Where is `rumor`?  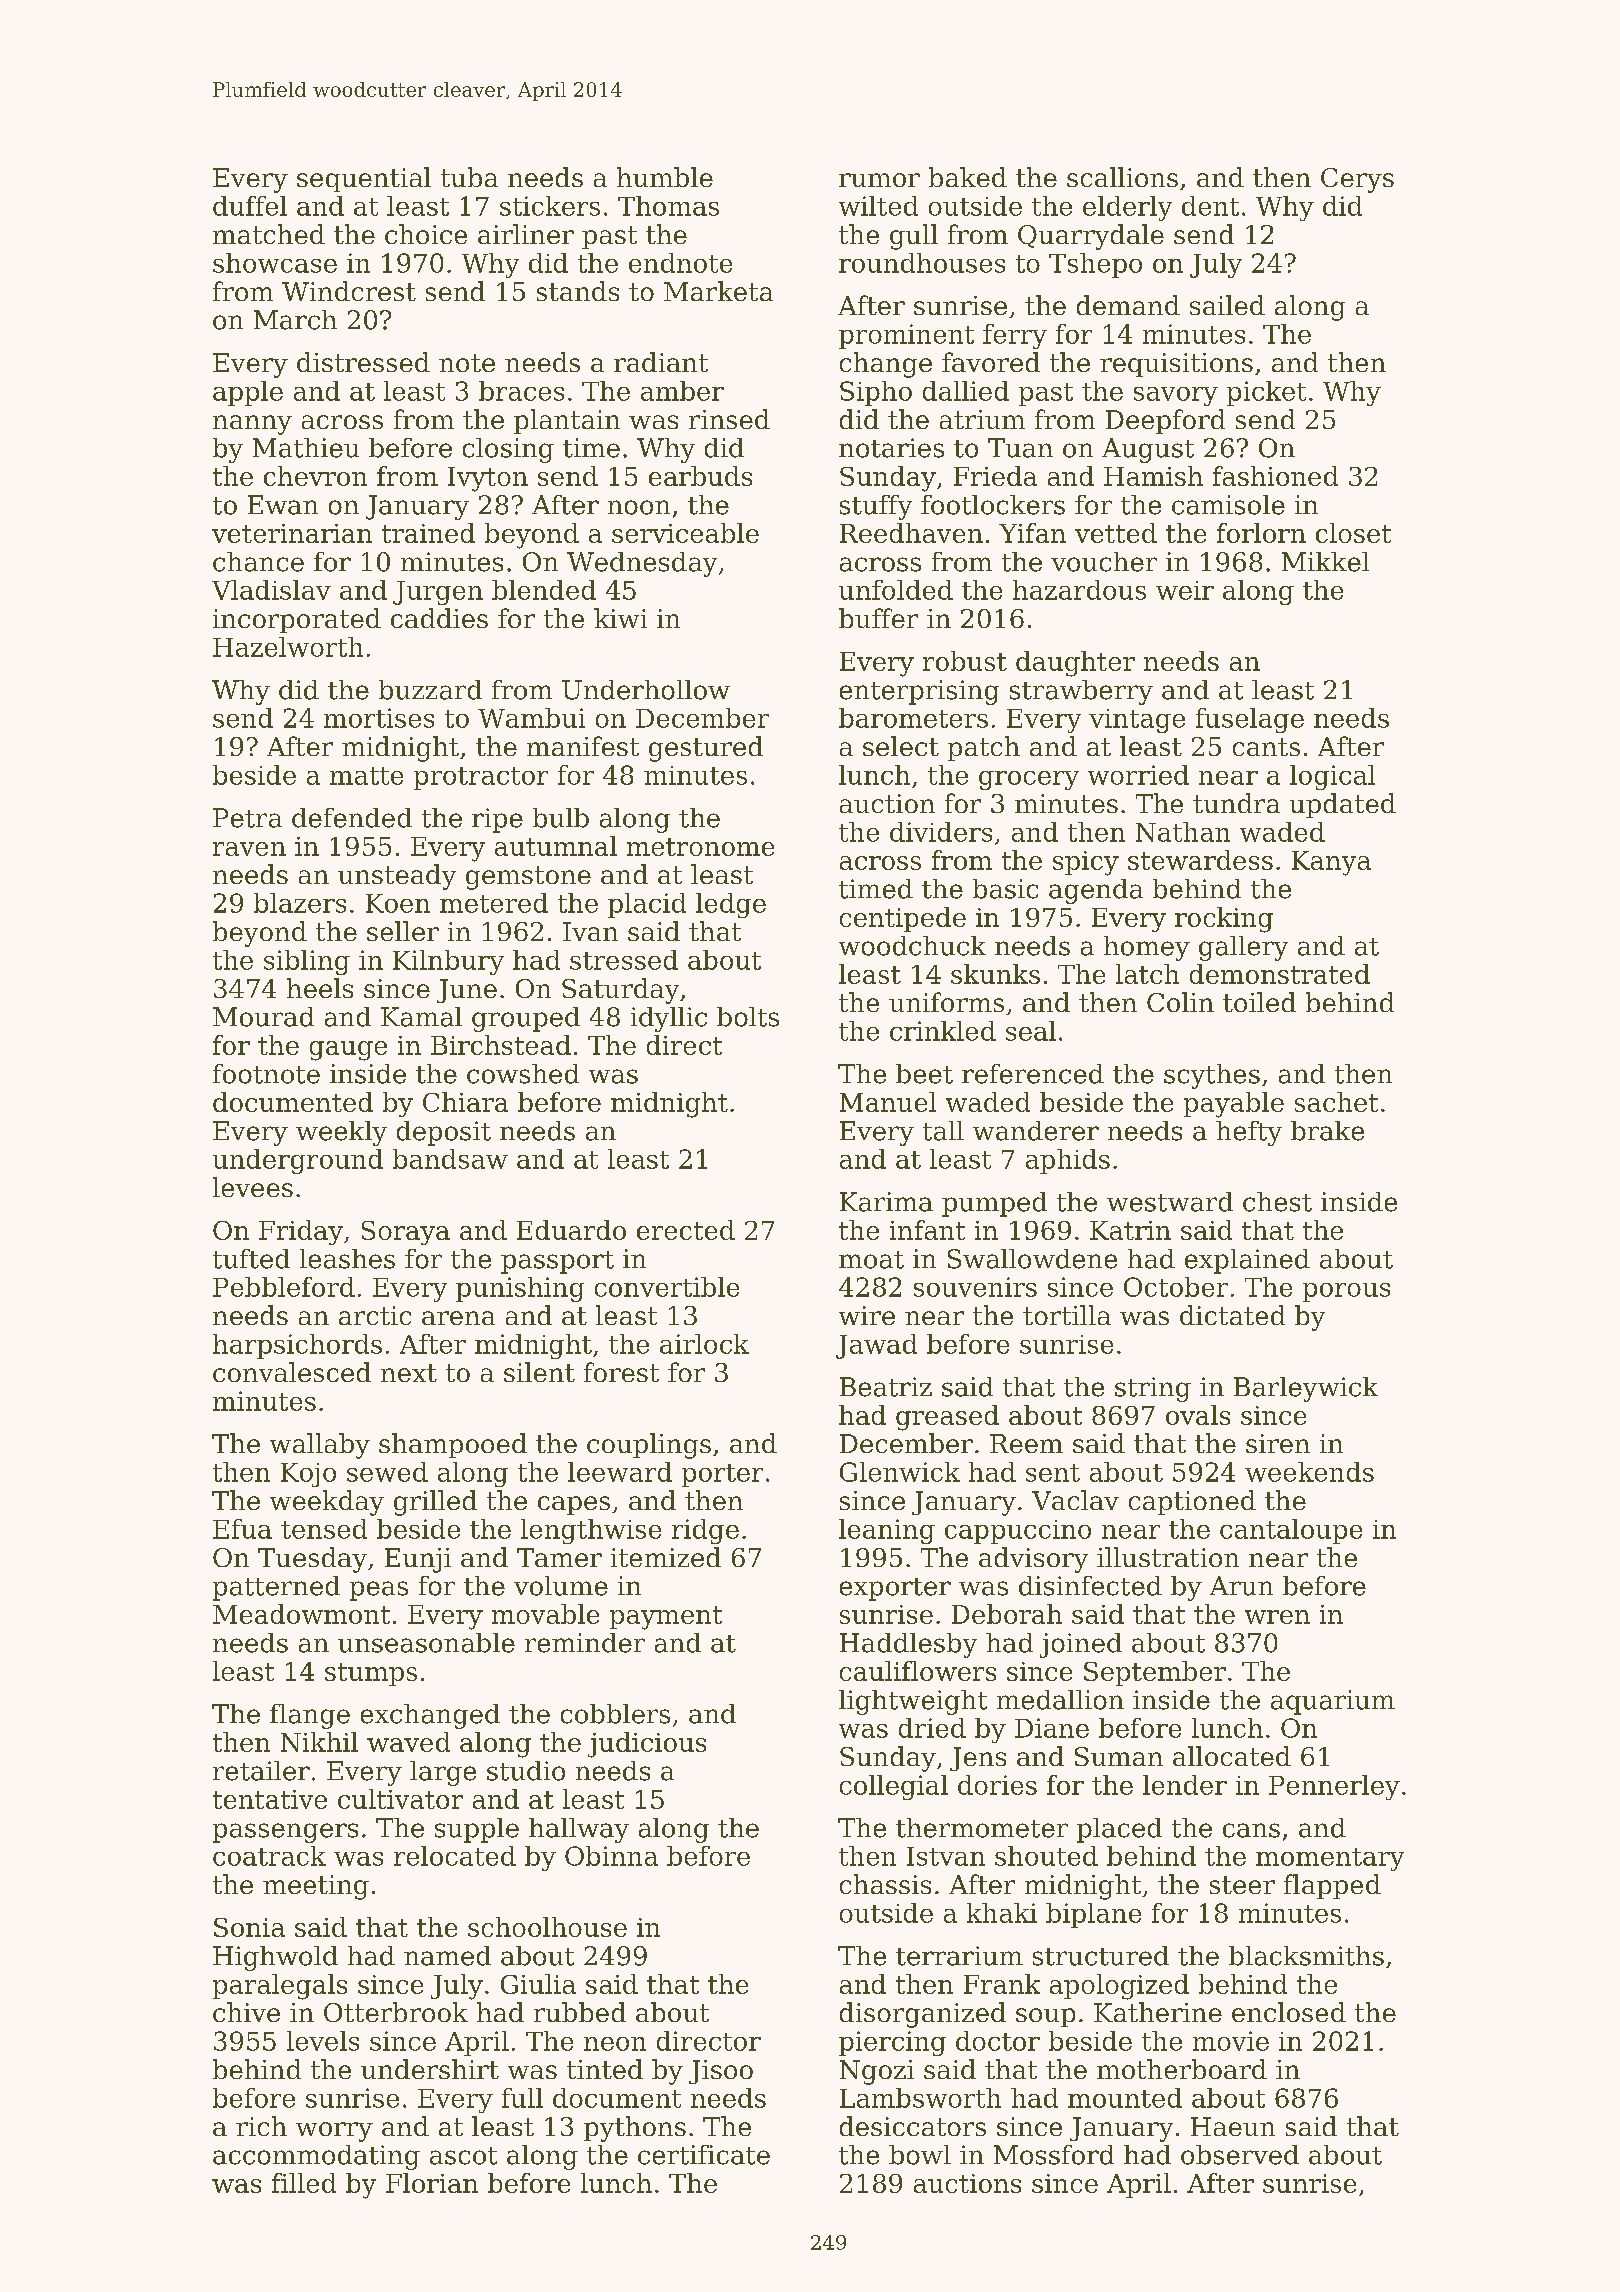 rumor is located at coordinates (879, 180).
